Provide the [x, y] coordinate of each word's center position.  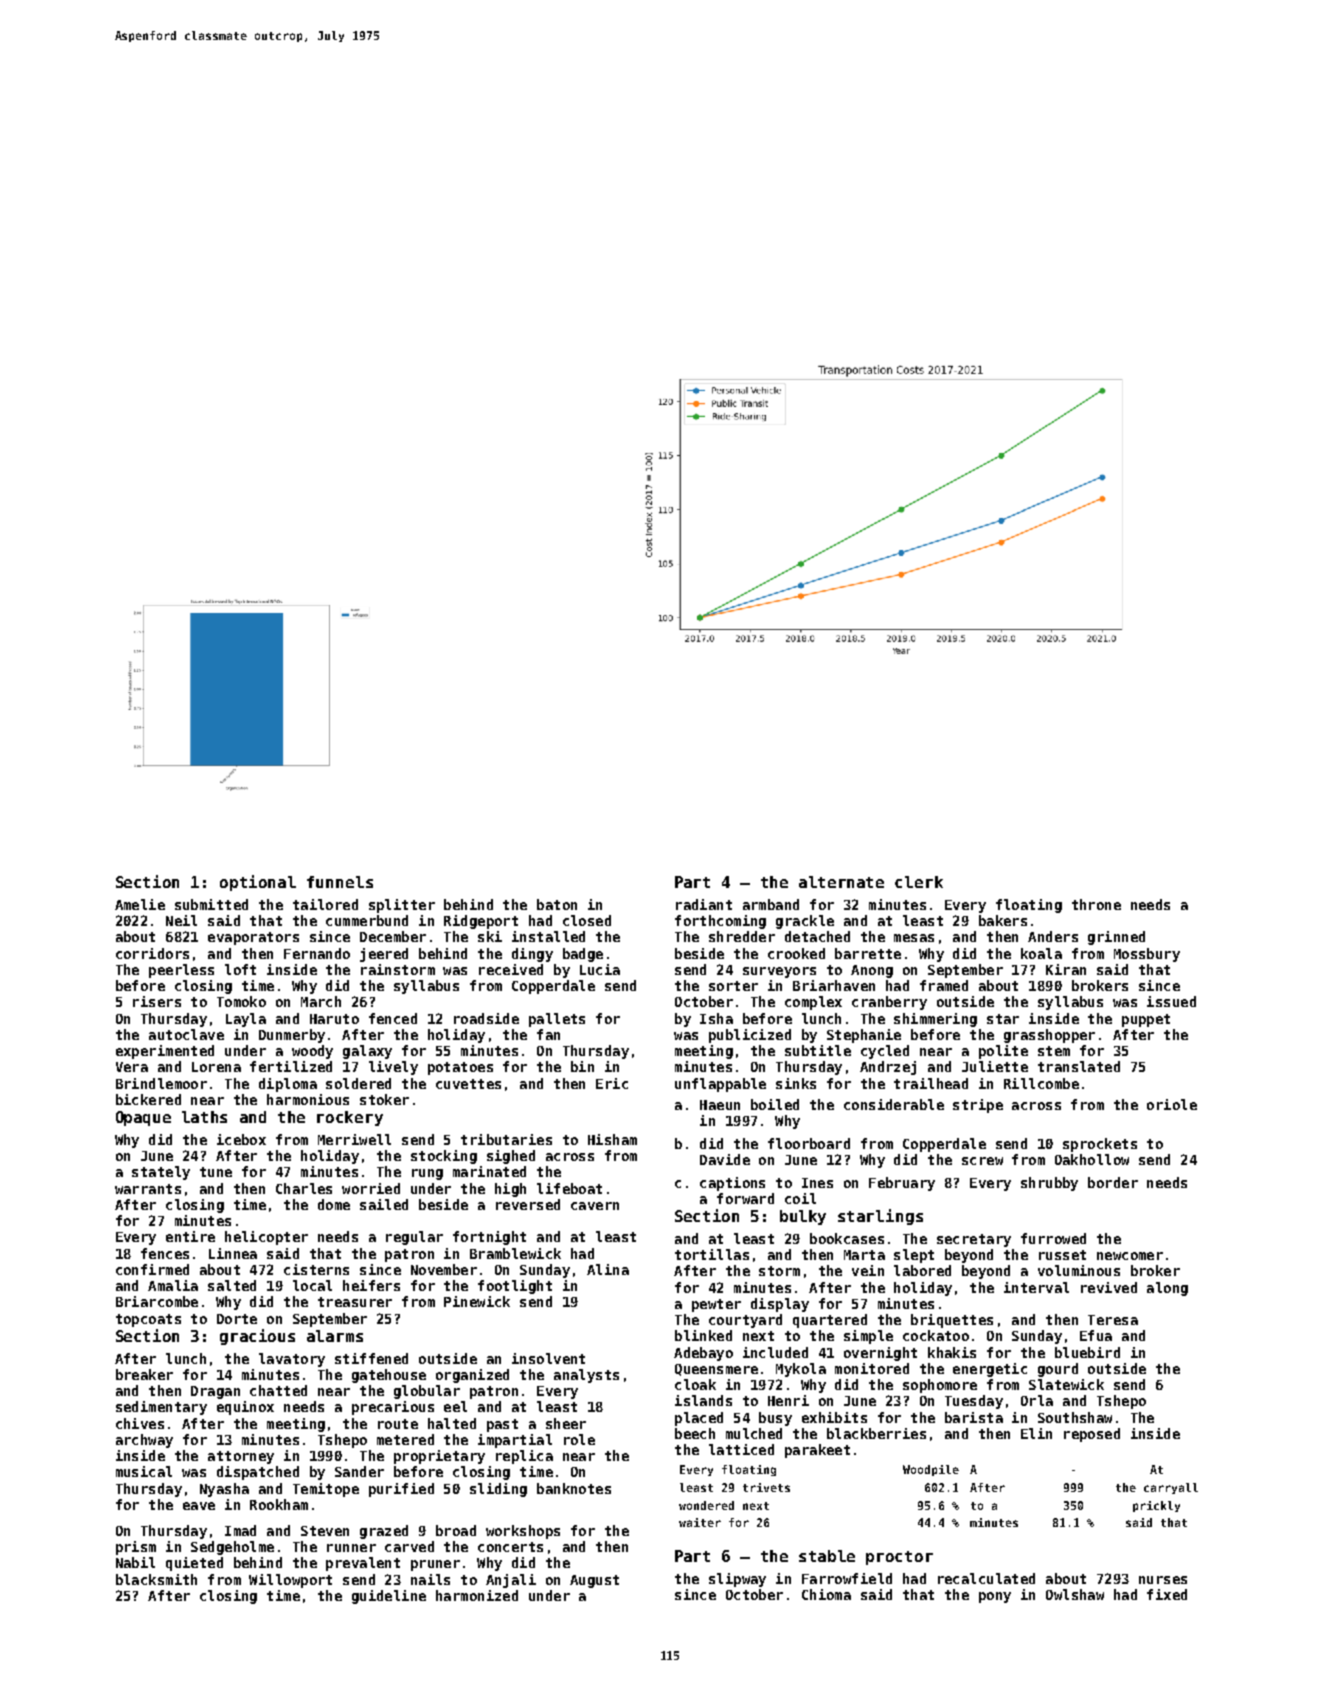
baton [557, 904]
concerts [510, 1547]
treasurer [355, 1302]
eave [199, 1506]
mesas [914, 938]
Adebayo [703, 1354]
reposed [1092, 1435]
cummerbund [367, 920]
